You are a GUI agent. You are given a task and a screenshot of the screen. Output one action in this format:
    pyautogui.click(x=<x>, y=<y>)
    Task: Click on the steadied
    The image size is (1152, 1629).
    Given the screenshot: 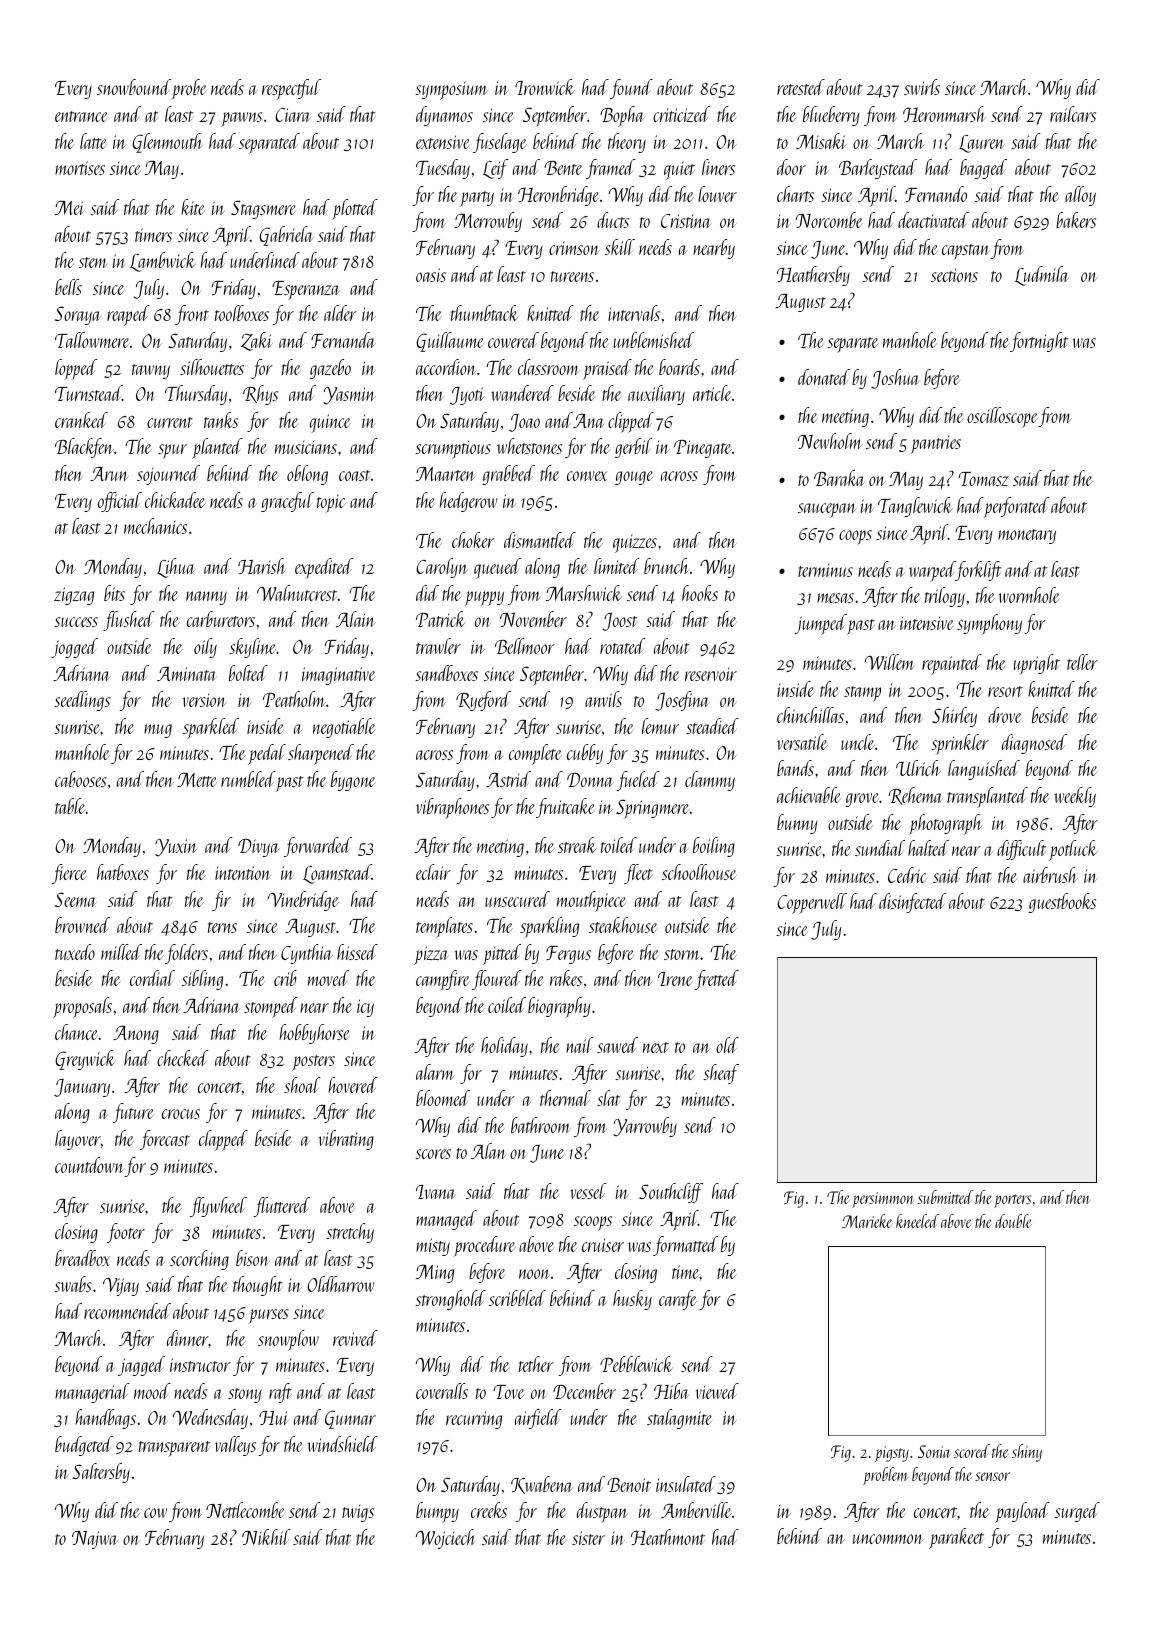 What is the action you would take?
    pyautogui.click(x=712, y=726)
